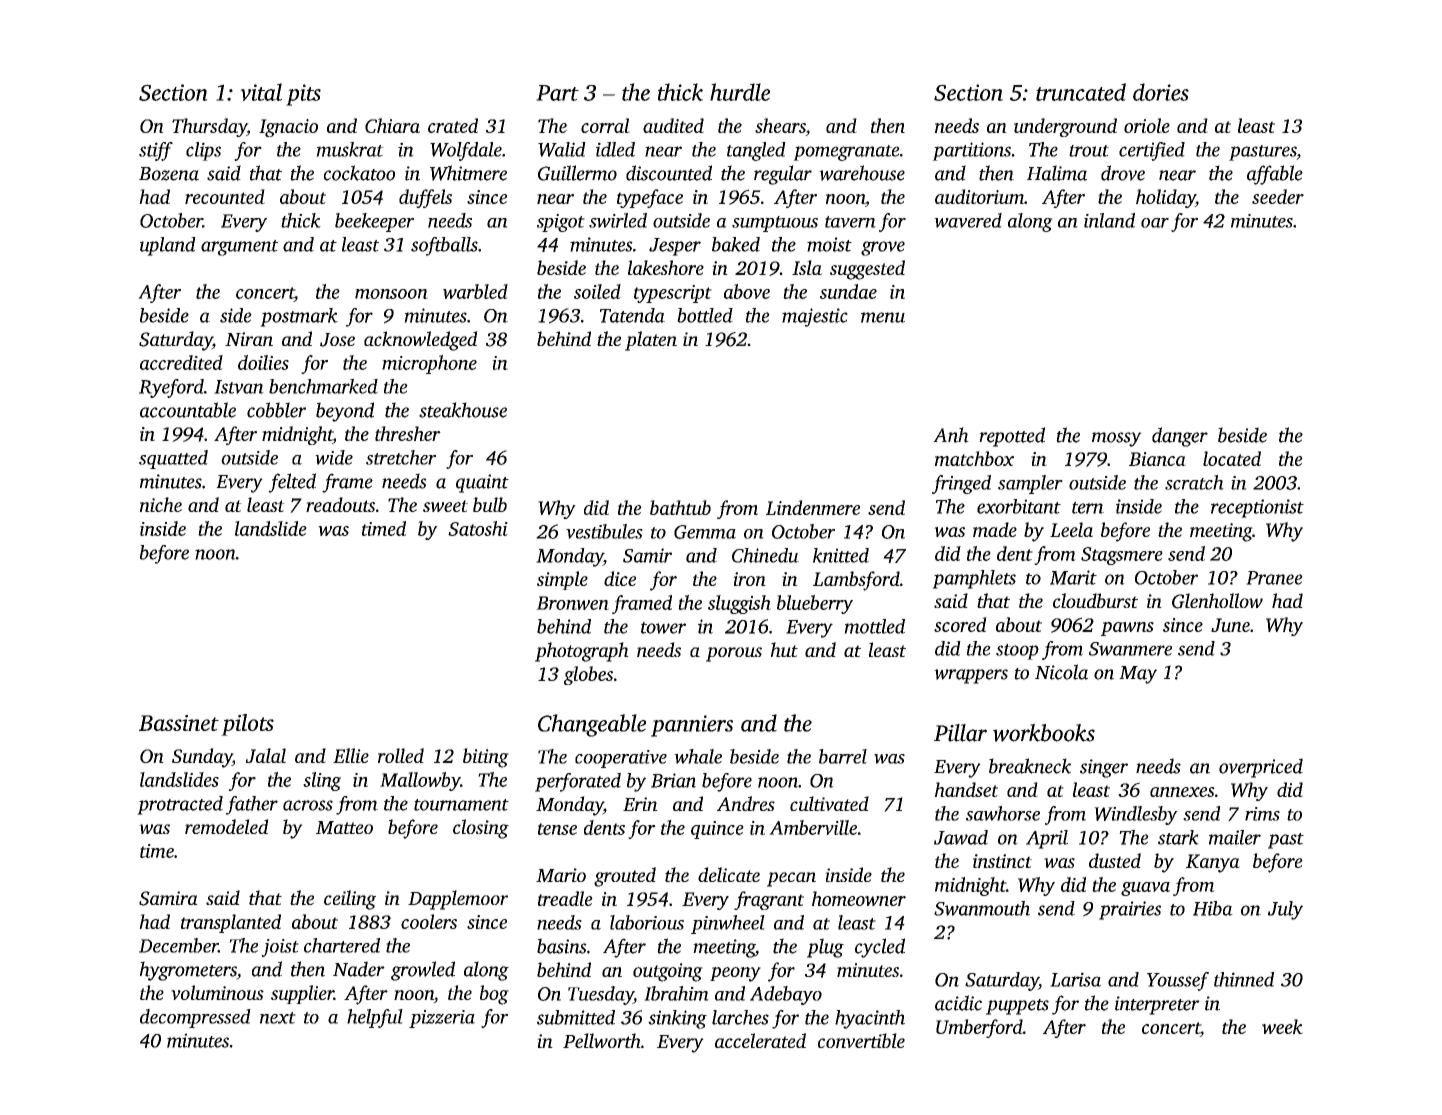 The height and width of the screenshot is (1115, 1442). Describe the element at coordinates (168, 246) in the screenshot. I see `upland` at that location.
